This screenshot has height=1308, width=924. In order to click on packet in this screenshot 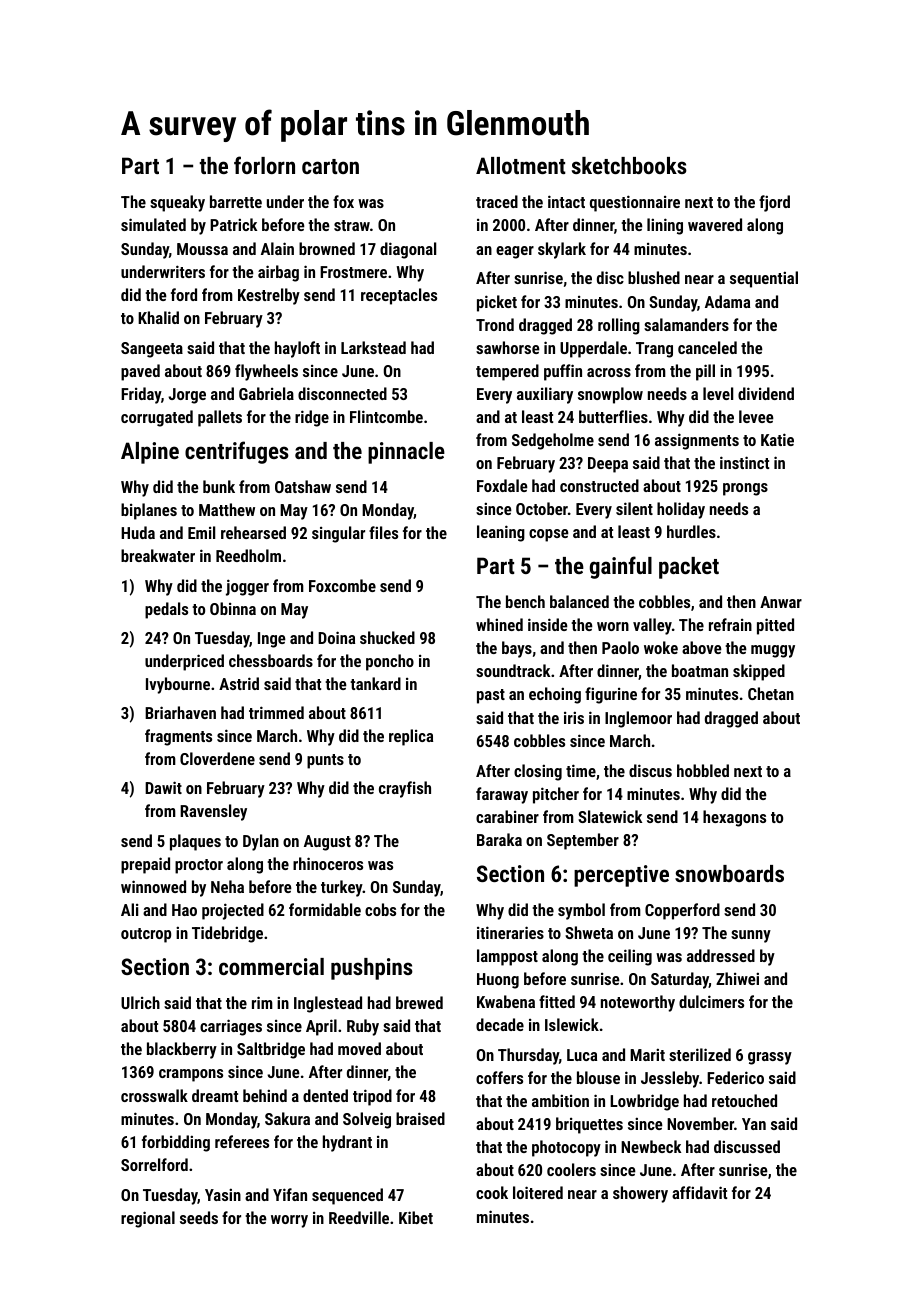, I will do `click(689, 568)`.
